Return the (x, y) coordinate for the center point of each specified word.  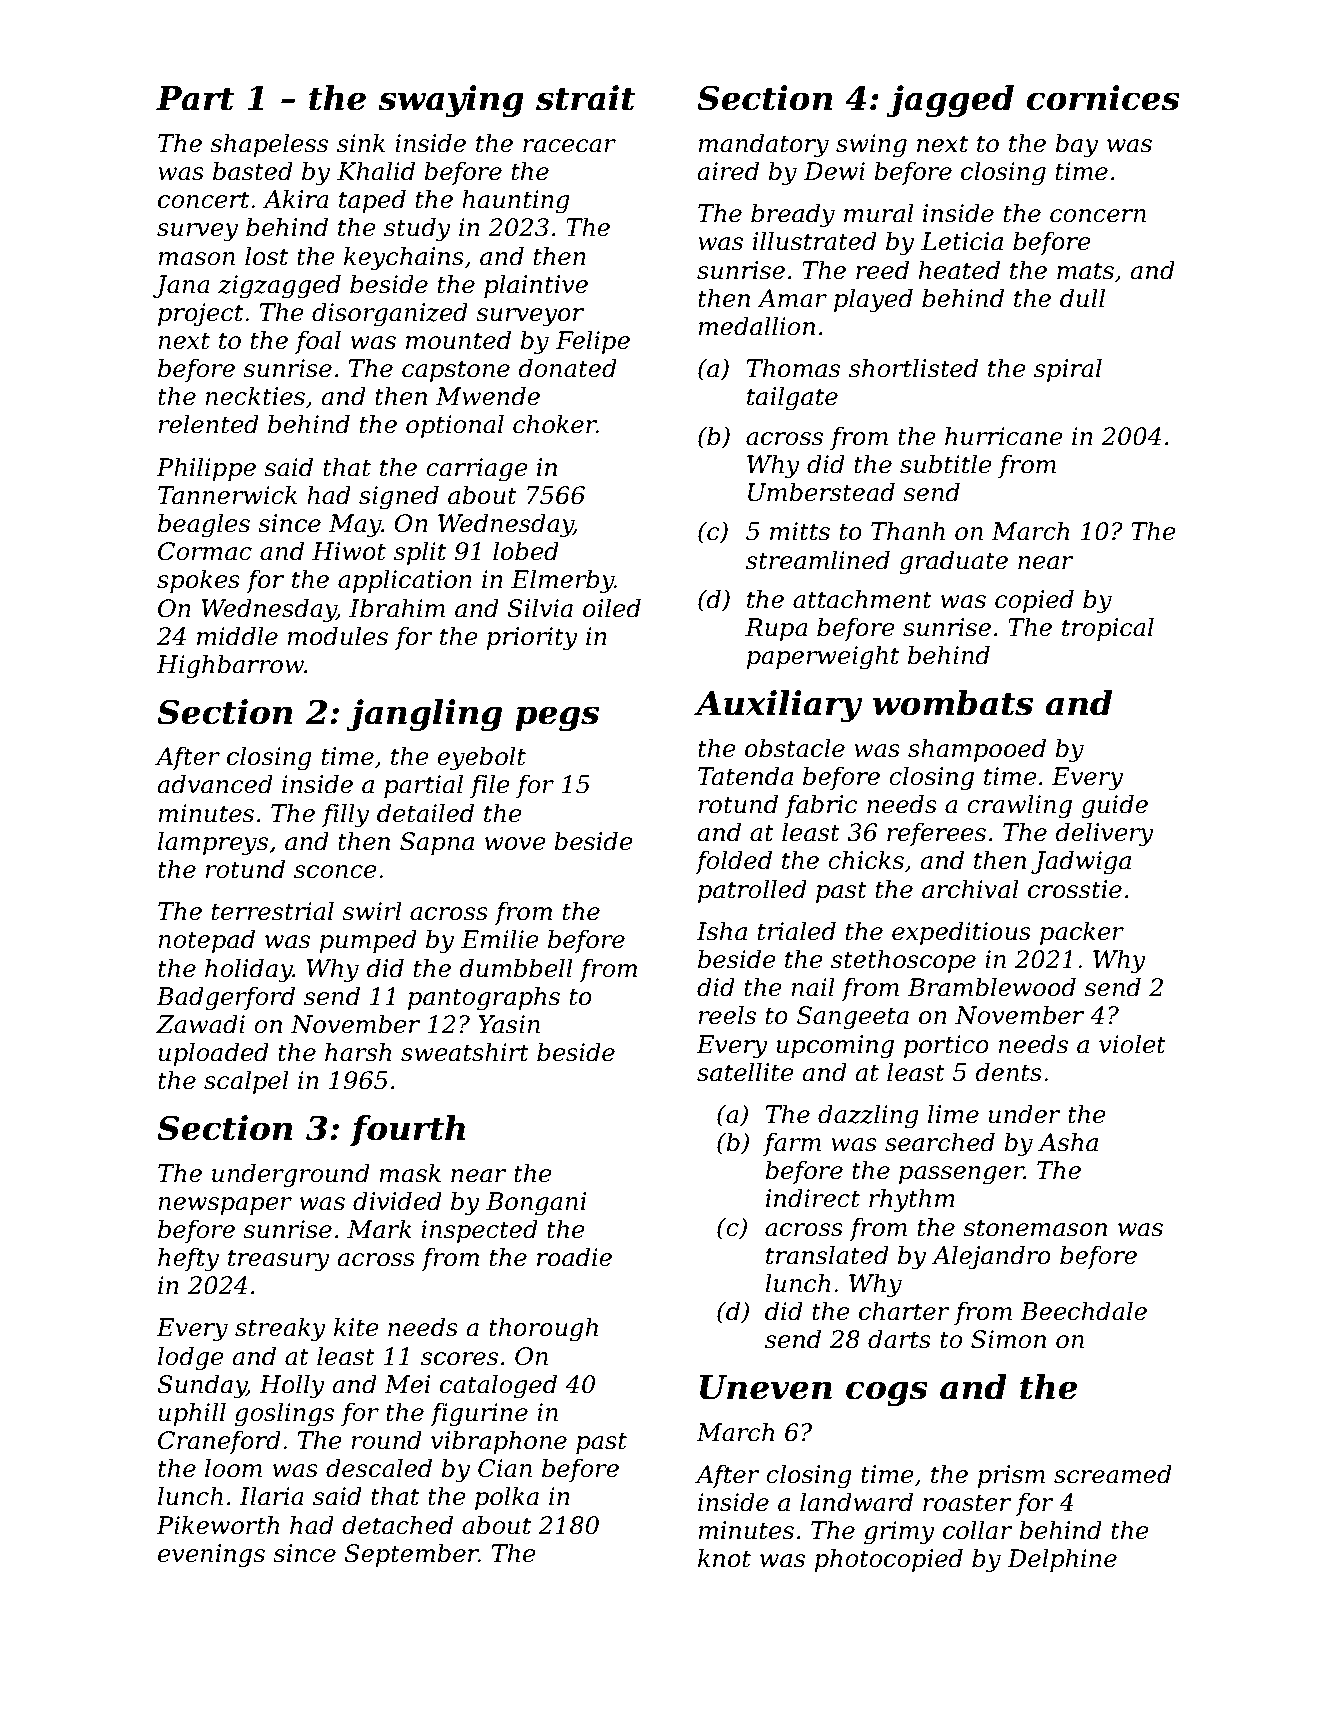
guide (1114, 806)
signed (399, 497)
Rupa (776, 629)
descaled (379, 1468)
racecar (569, 146)
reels (727, 1015)
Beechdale (1083, 1311)
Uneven (766, 1387)
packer (1082, 933)
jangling (424, 715)
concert (203, 200)
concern (1098, 216)
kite (356, 1327)
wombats (952, 703)
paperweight (822, 657)
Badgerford (225, 998)
